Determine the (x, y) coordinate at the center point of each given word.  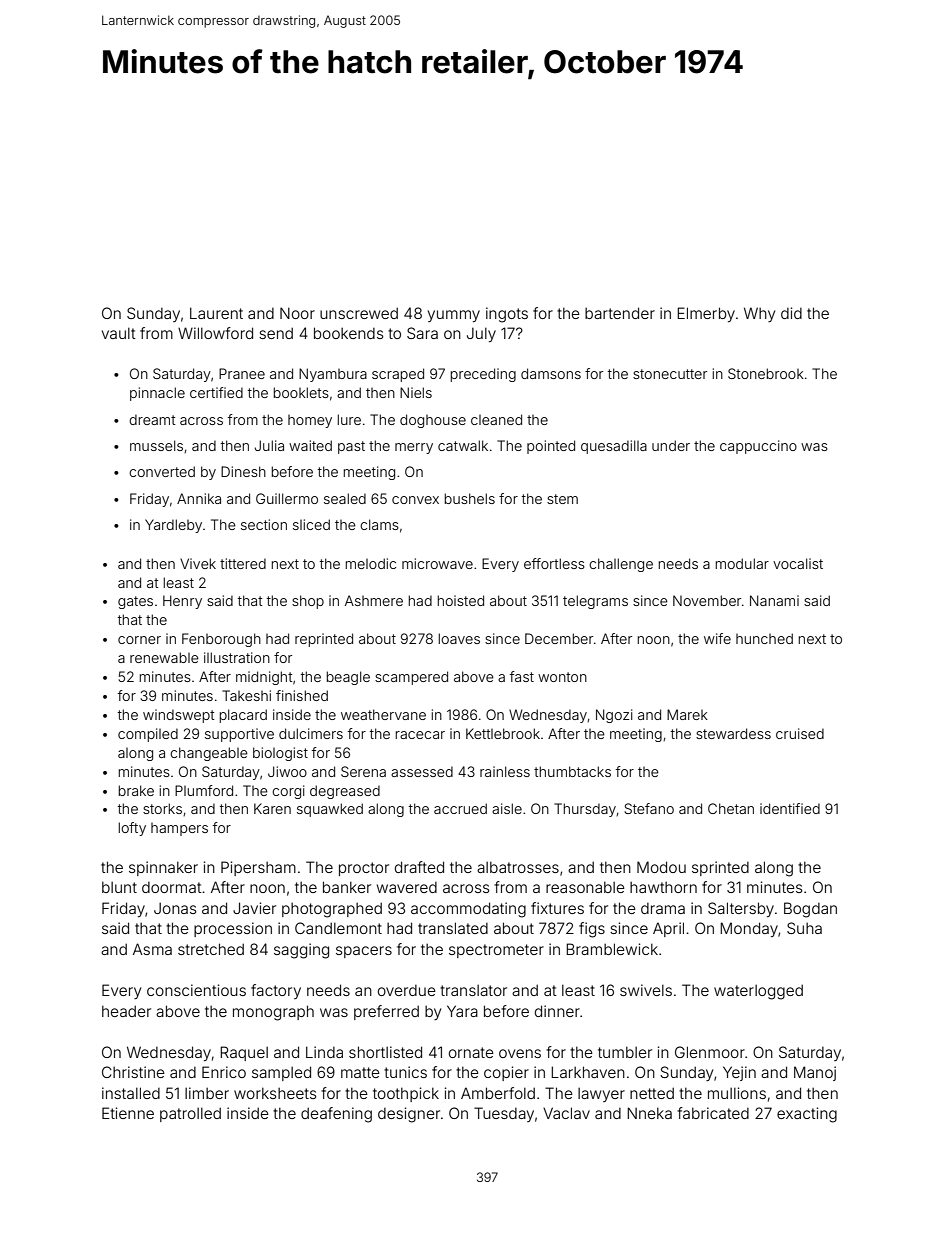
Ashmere (374, 600)
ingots (507, 315)
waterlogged (758, 992)
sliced (311, 524)
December (559, 638)
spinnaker (163, 868)
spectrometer (496, 951)
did (791, 313)
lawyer (601, 1095)
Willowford (215, 333)
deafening (336, 1115)
